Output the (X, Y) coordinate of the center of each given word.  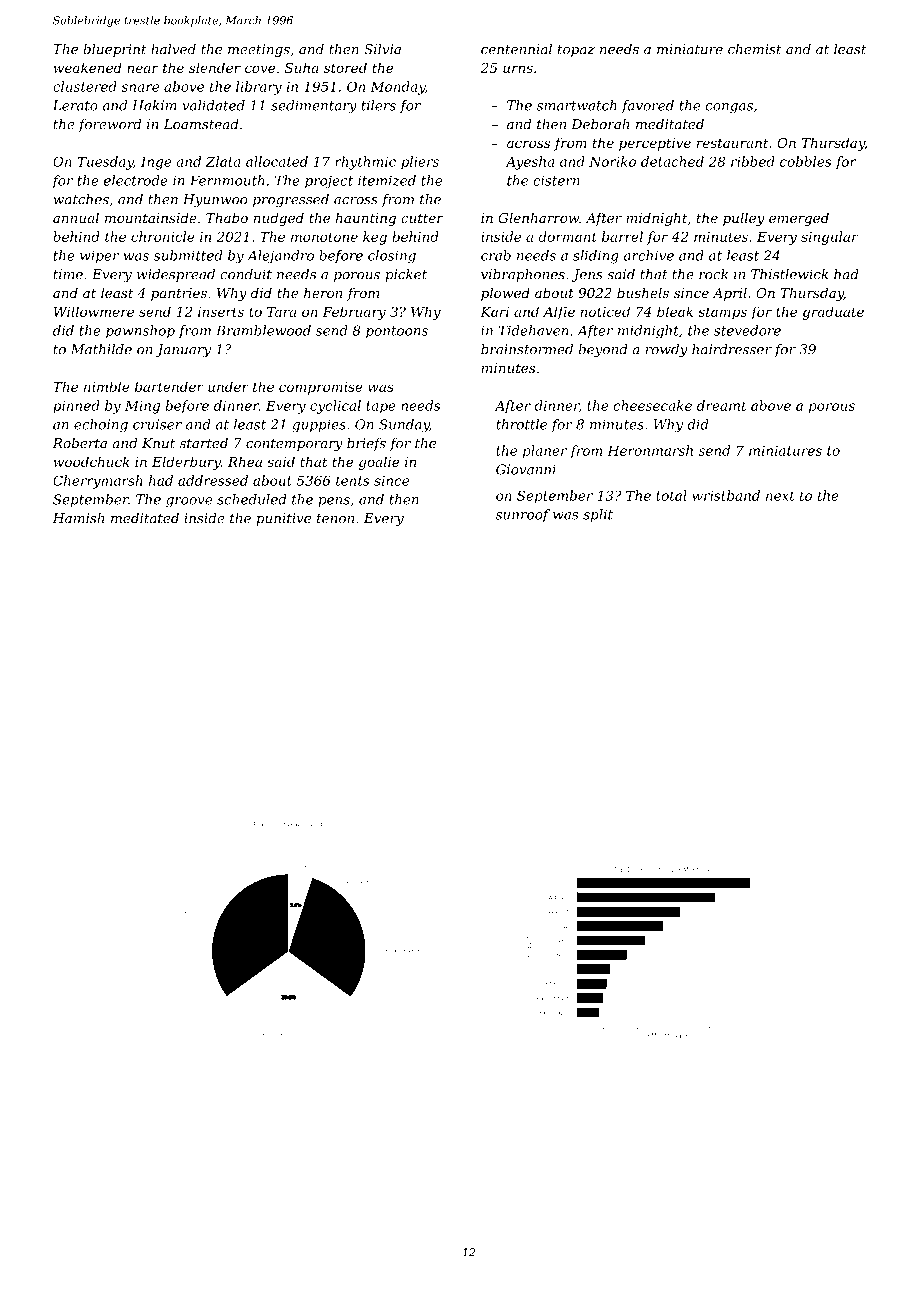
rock (713, 274)
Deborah (600, 124)
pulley (744, 219)
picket (406, 275)
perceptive (655, 144)
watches (81, 199)
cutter (422, 218)
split (598, 515)
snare (140, 88)
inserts (221, 312)
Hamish (78, 518)
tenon (335, 519)
